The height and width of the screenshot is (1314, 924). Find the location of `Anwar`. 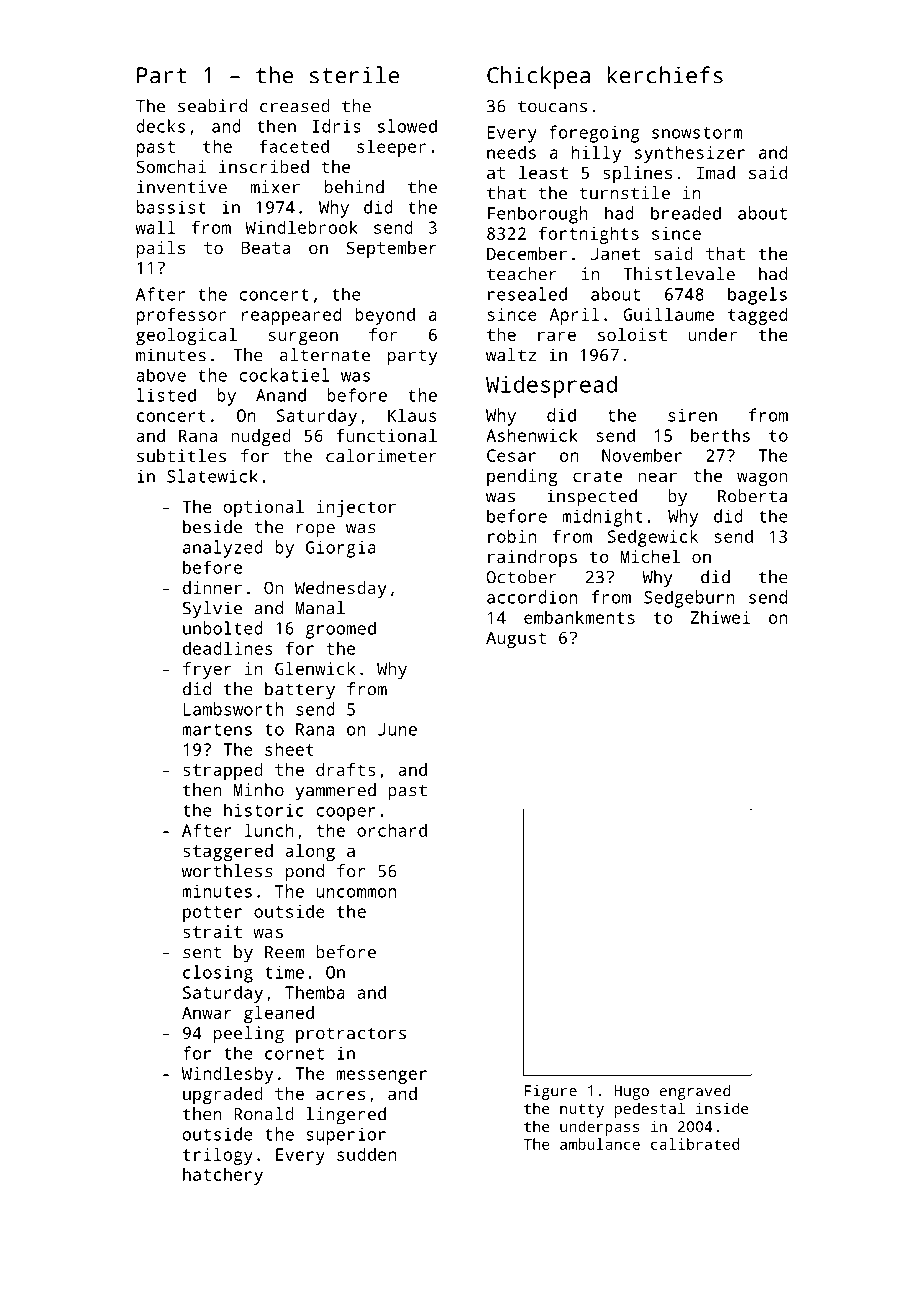

Anwar is located at coordinates (207, 1012).
